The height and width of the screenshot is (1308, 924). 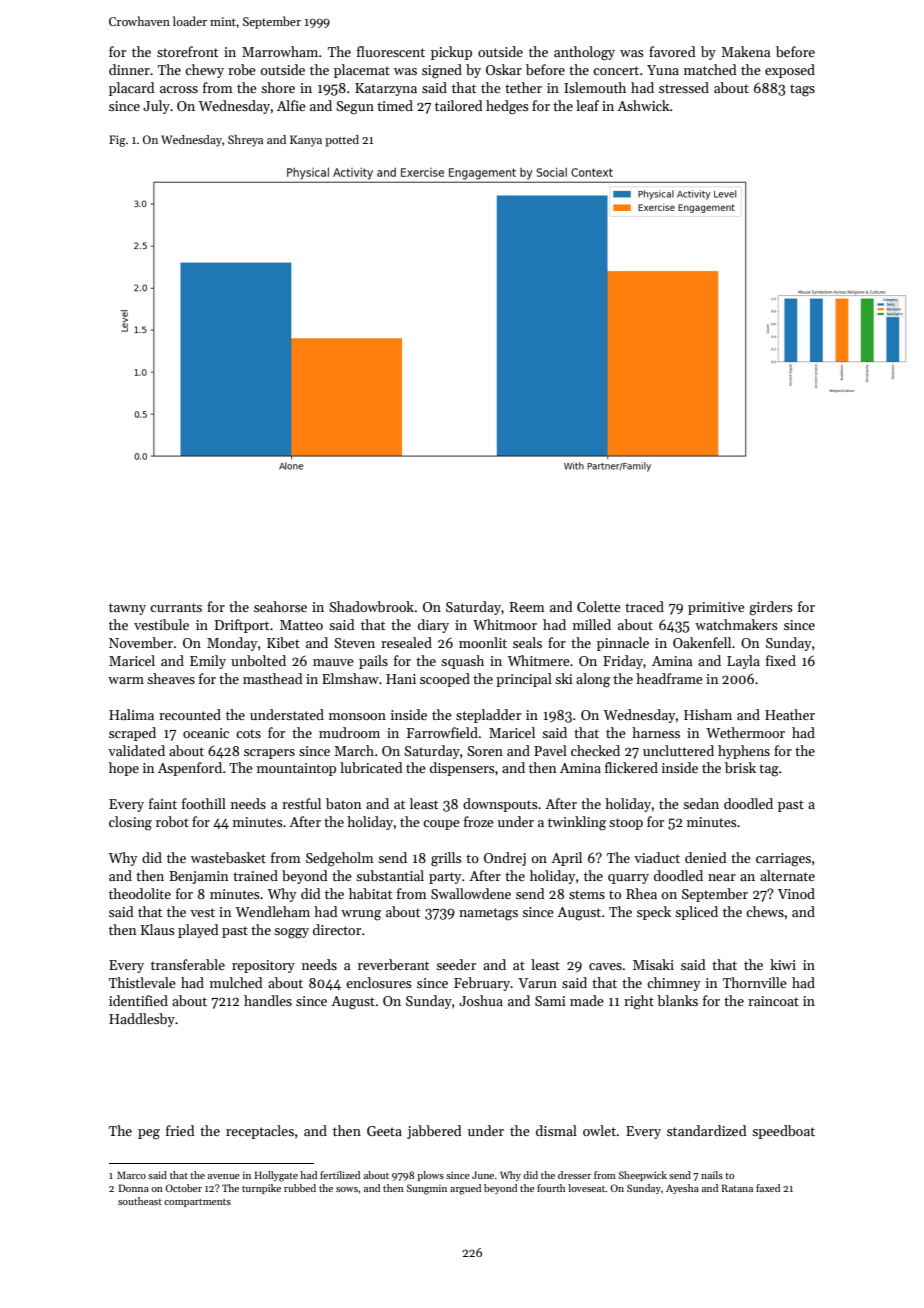 What do you see at coordinates (347, 1189) in the screenshot?
I see `sows` at bounding box center [347, 1189].
